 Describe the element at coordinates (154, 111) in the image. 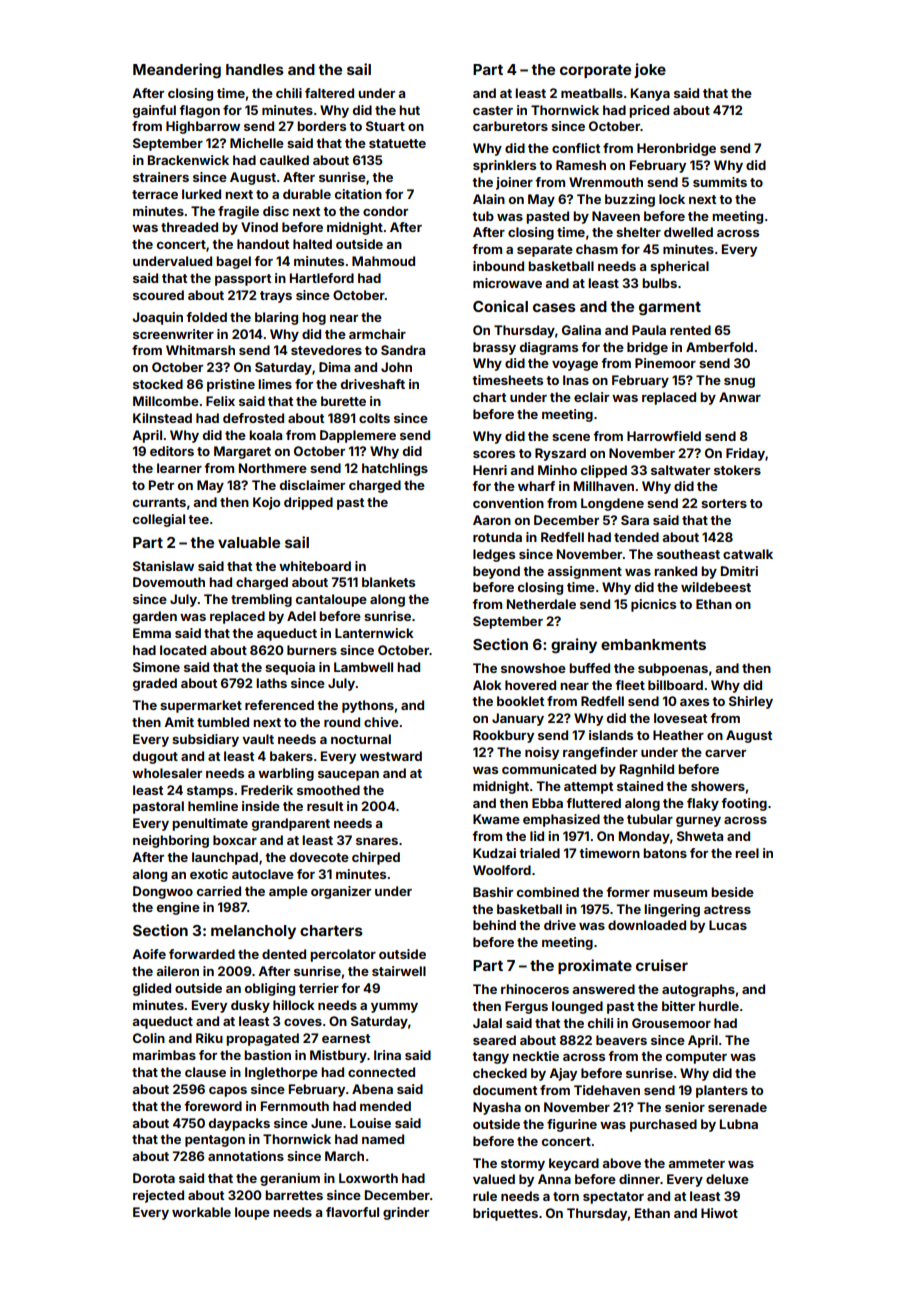

I see `gainful` at that location.
